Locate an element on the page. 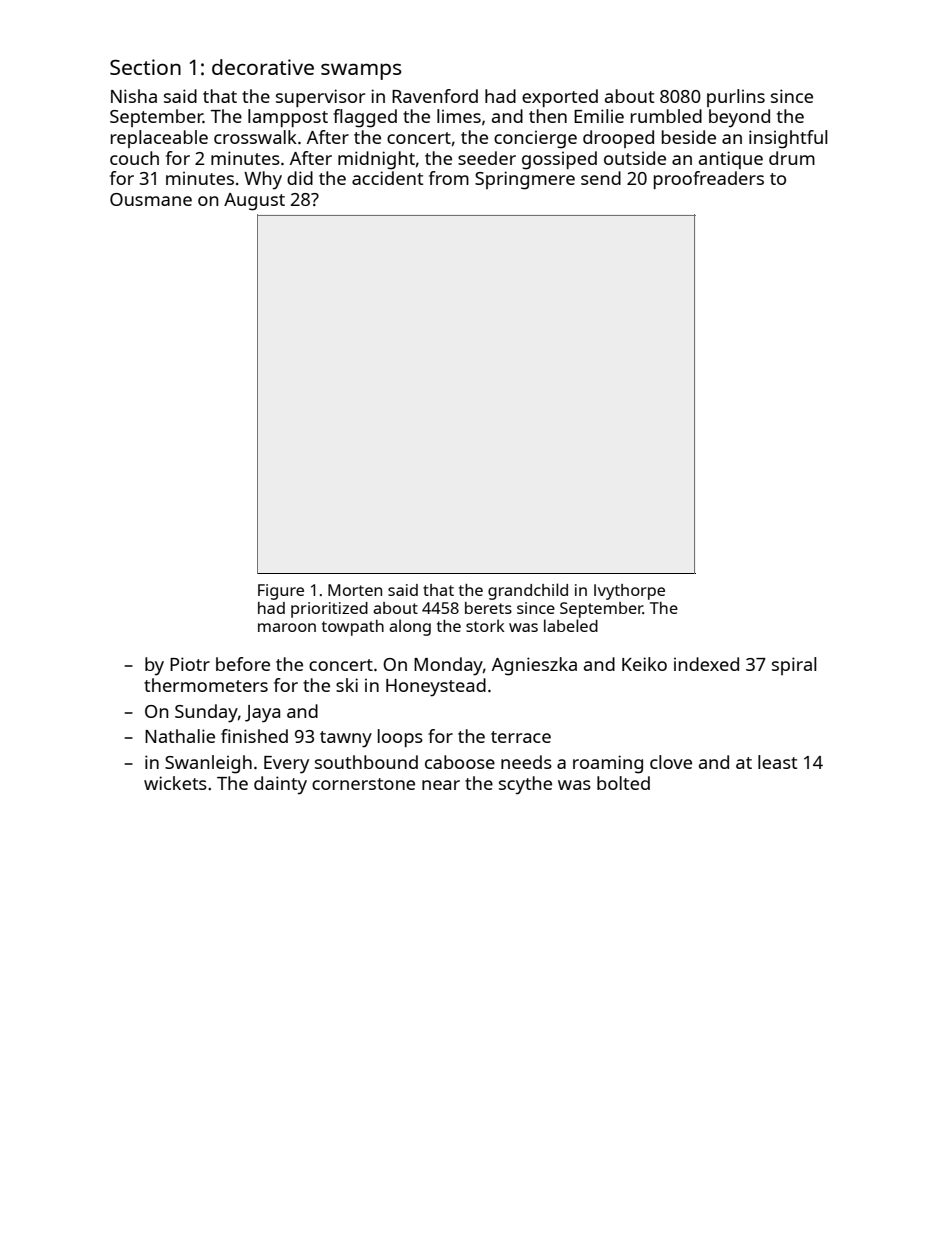 Image resolution: width=952 pixels, height=1233 pixels. scythe is located at coordinates (525, 785).
